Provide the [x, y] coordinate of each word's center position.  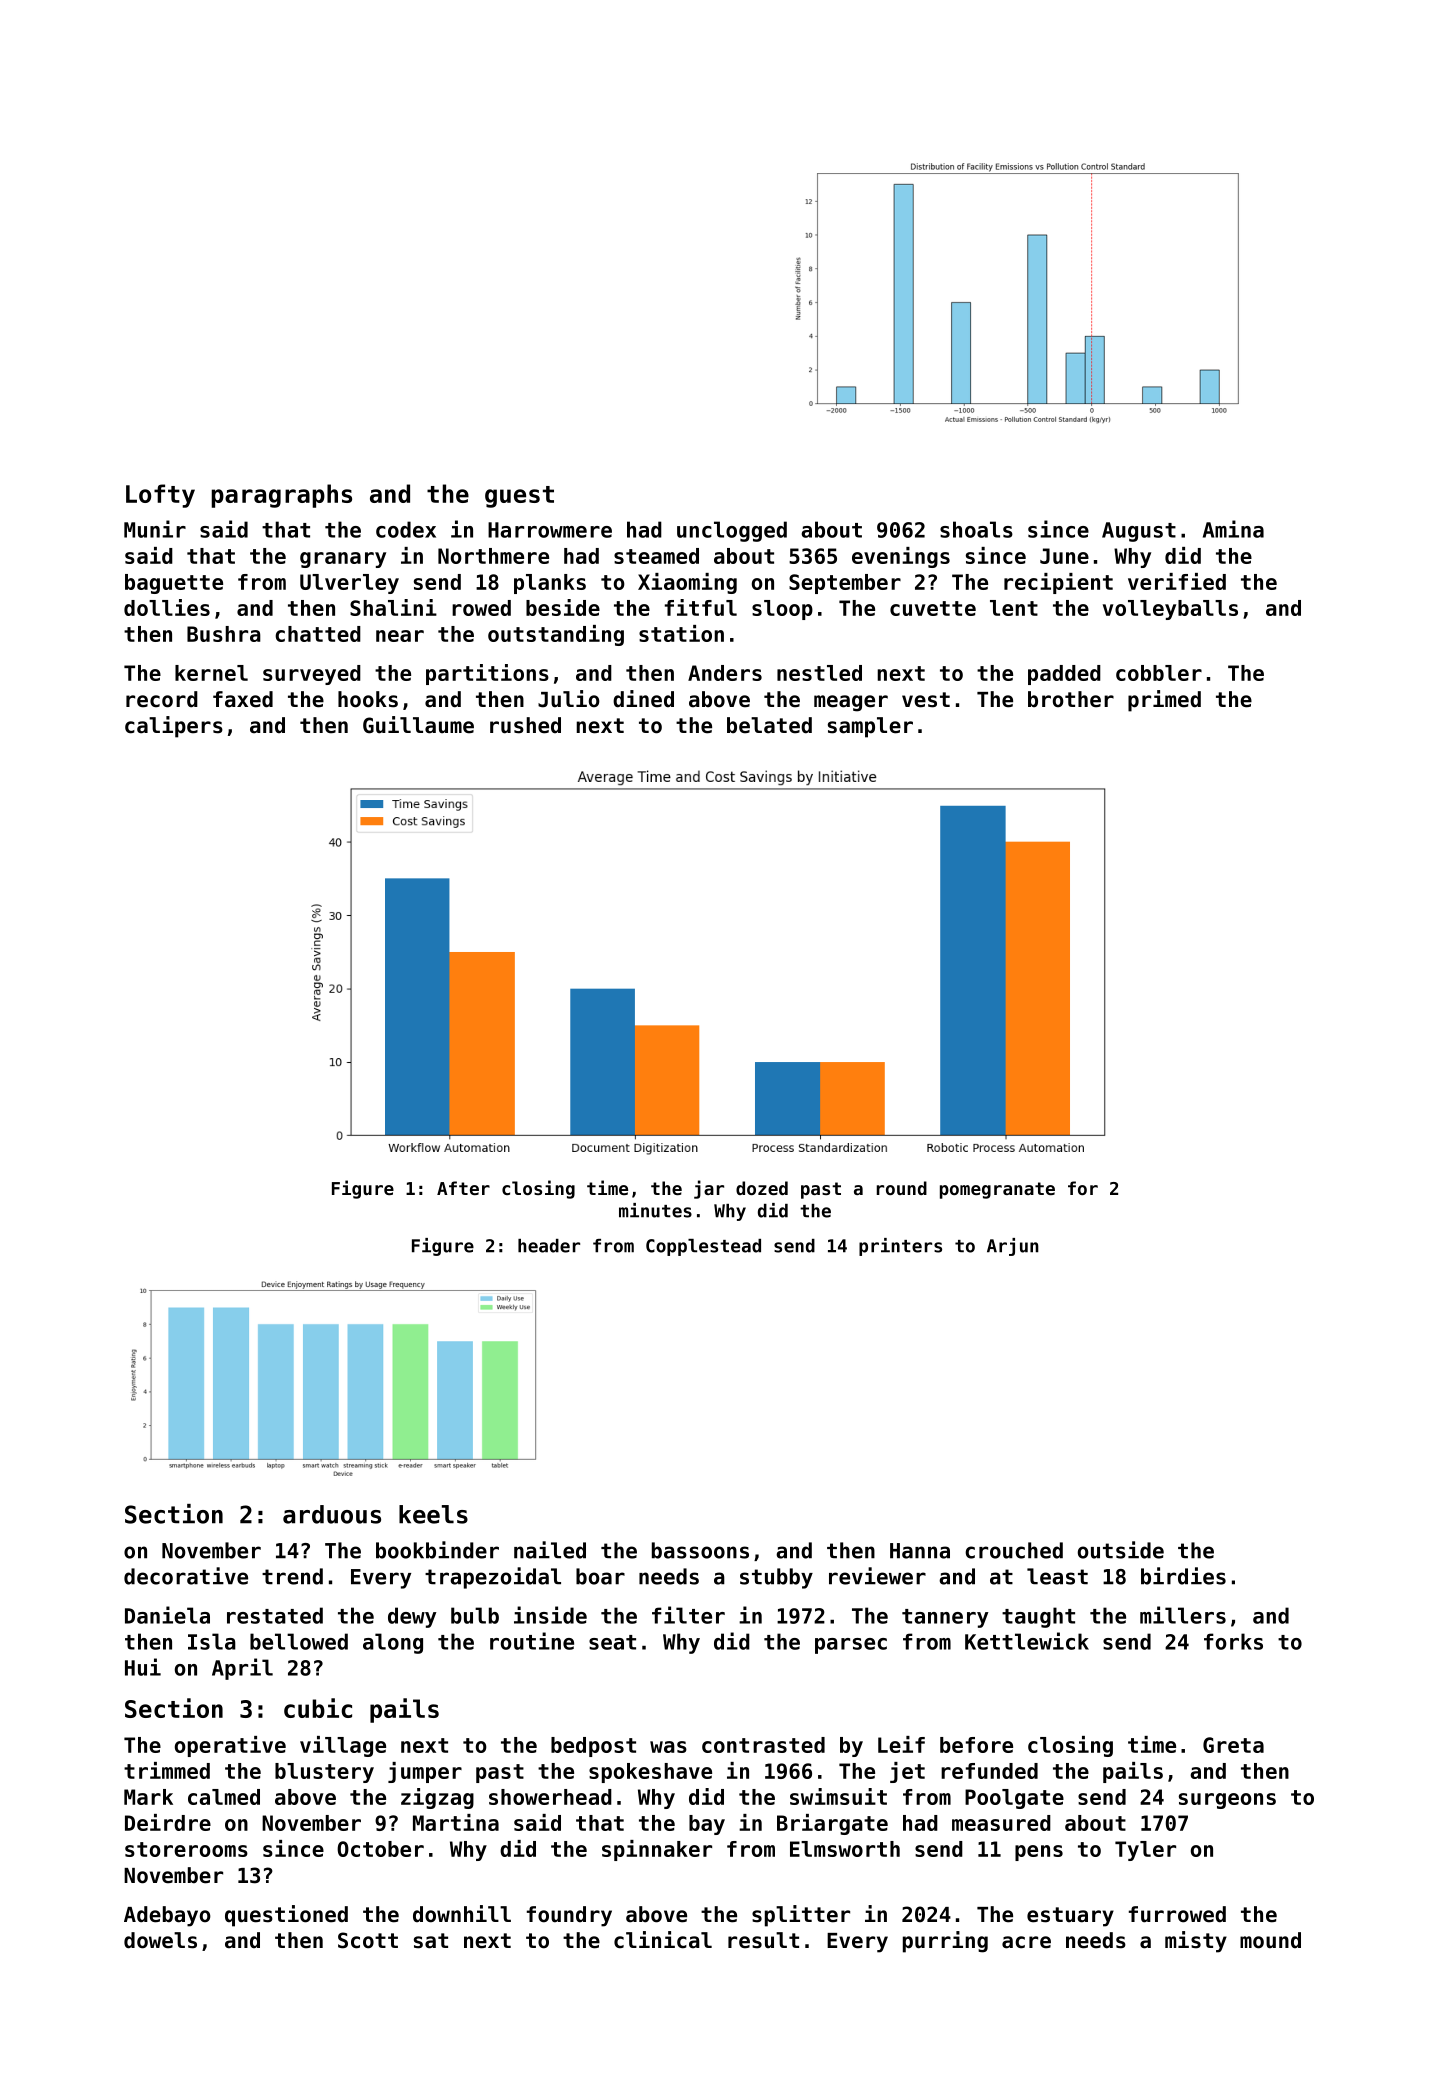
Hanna [920, 1551]
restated [275, 1615]
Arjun [1013, 1247]
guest [519, 497]
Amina [1233, 529]
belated [769, 725]
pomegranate [997, 1190]
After [463, 1188]
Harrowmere [550, 530]
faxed [243, 699]
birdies [1183, 1576]
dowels [160, 1940]
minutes [655, 1210]
